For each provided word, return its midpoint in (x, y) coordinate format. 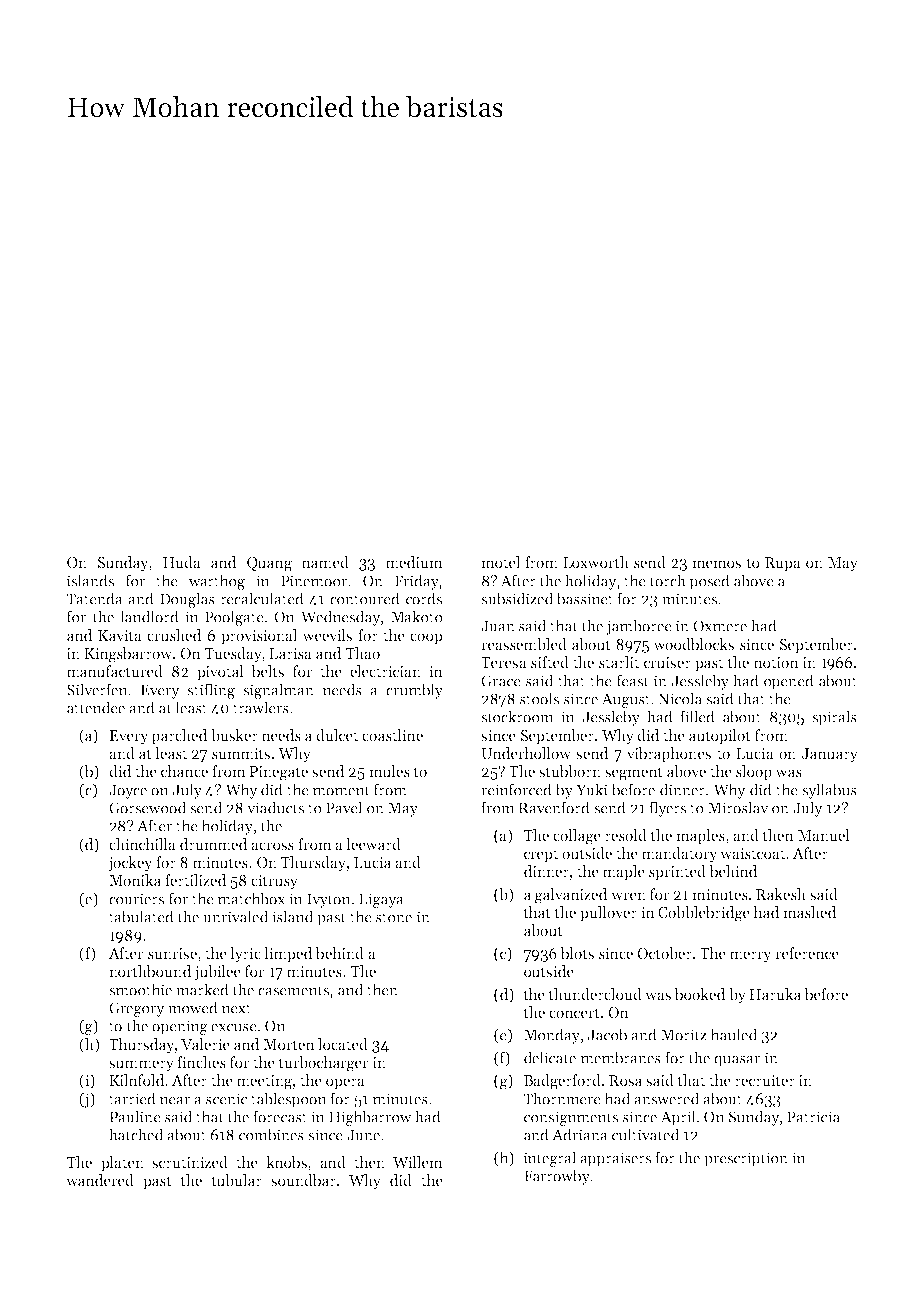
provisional (259, 636)
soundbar (303, 1180)
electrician (385, 671)
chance (184, 771)
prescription (746, 1159)
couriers (136, 899)
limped (288, 954)
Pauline (135, 1116)
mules (389, 771)
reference (807, 953)
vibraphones (668, 754)
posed (709, 582)
